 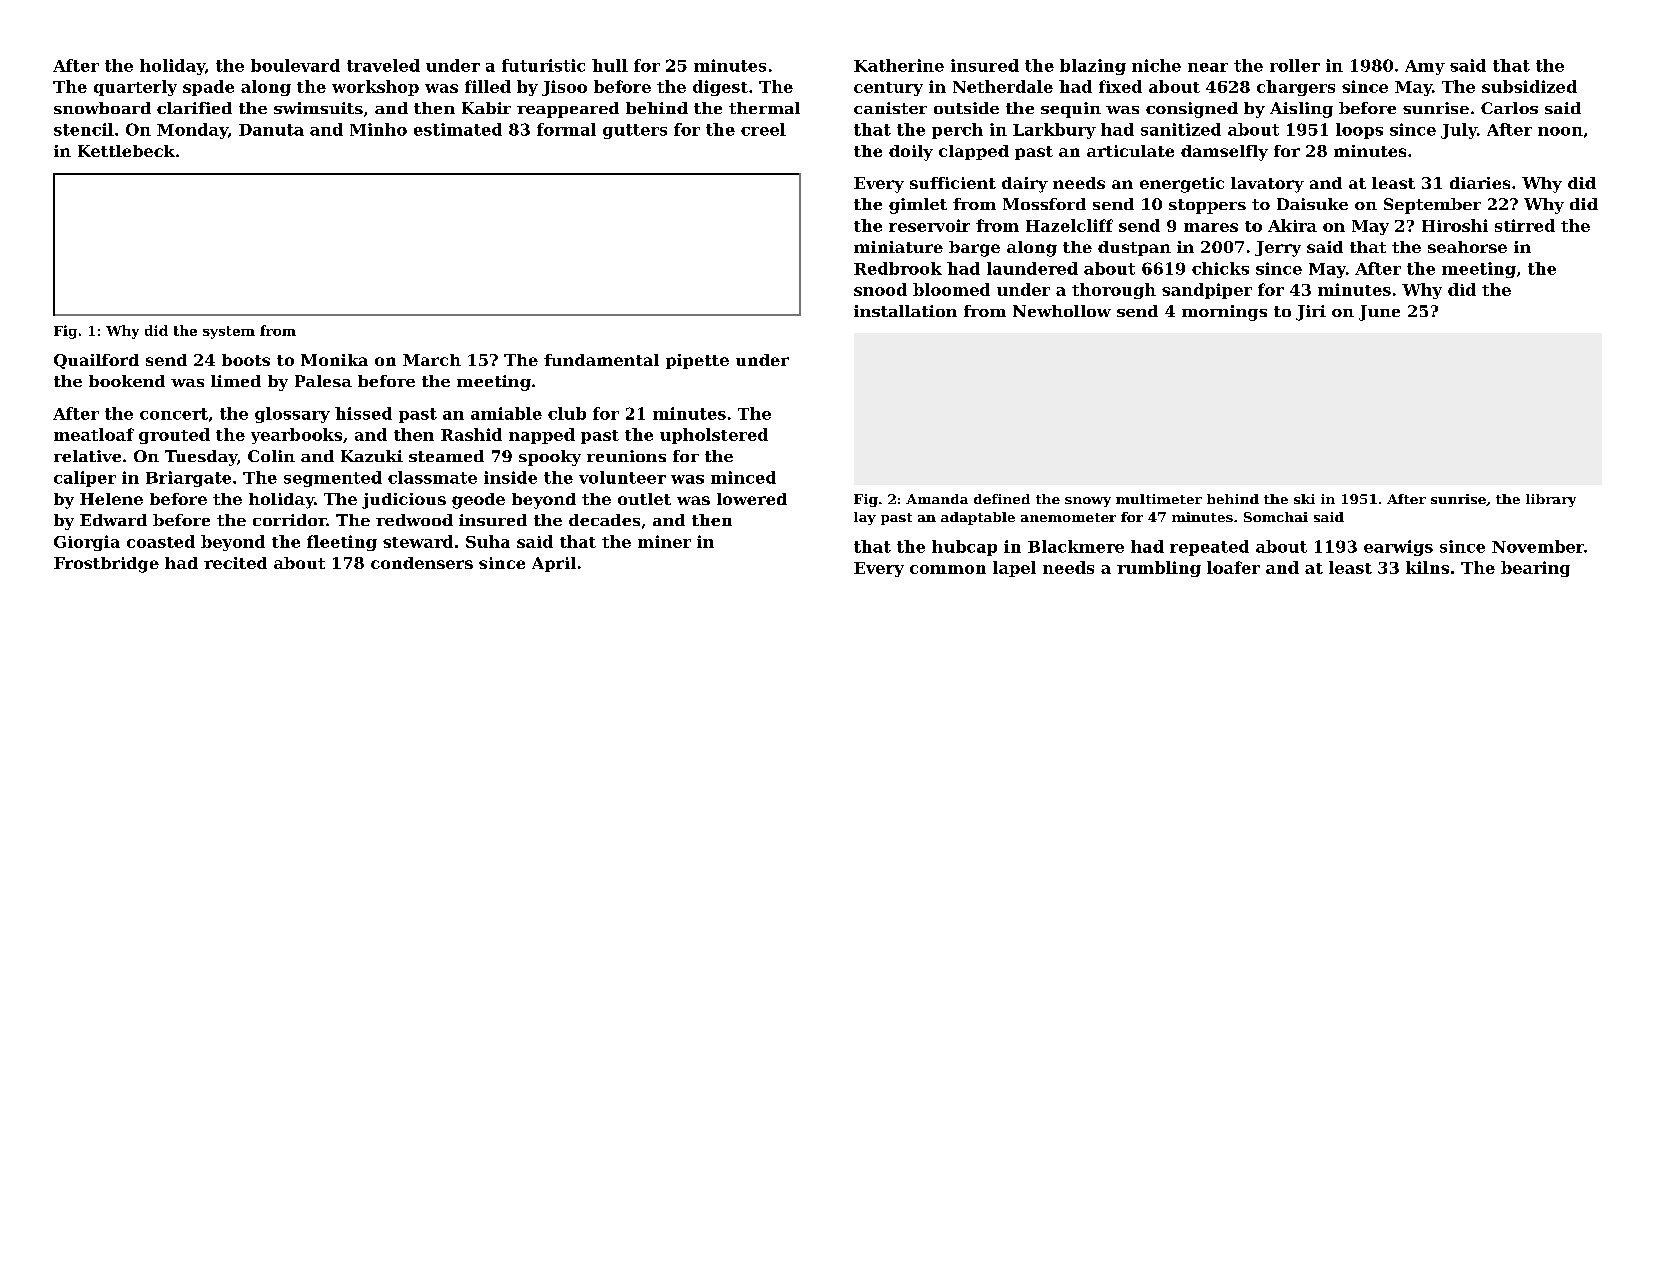 I want to click on energetic, so click(x=1182, y=185).
